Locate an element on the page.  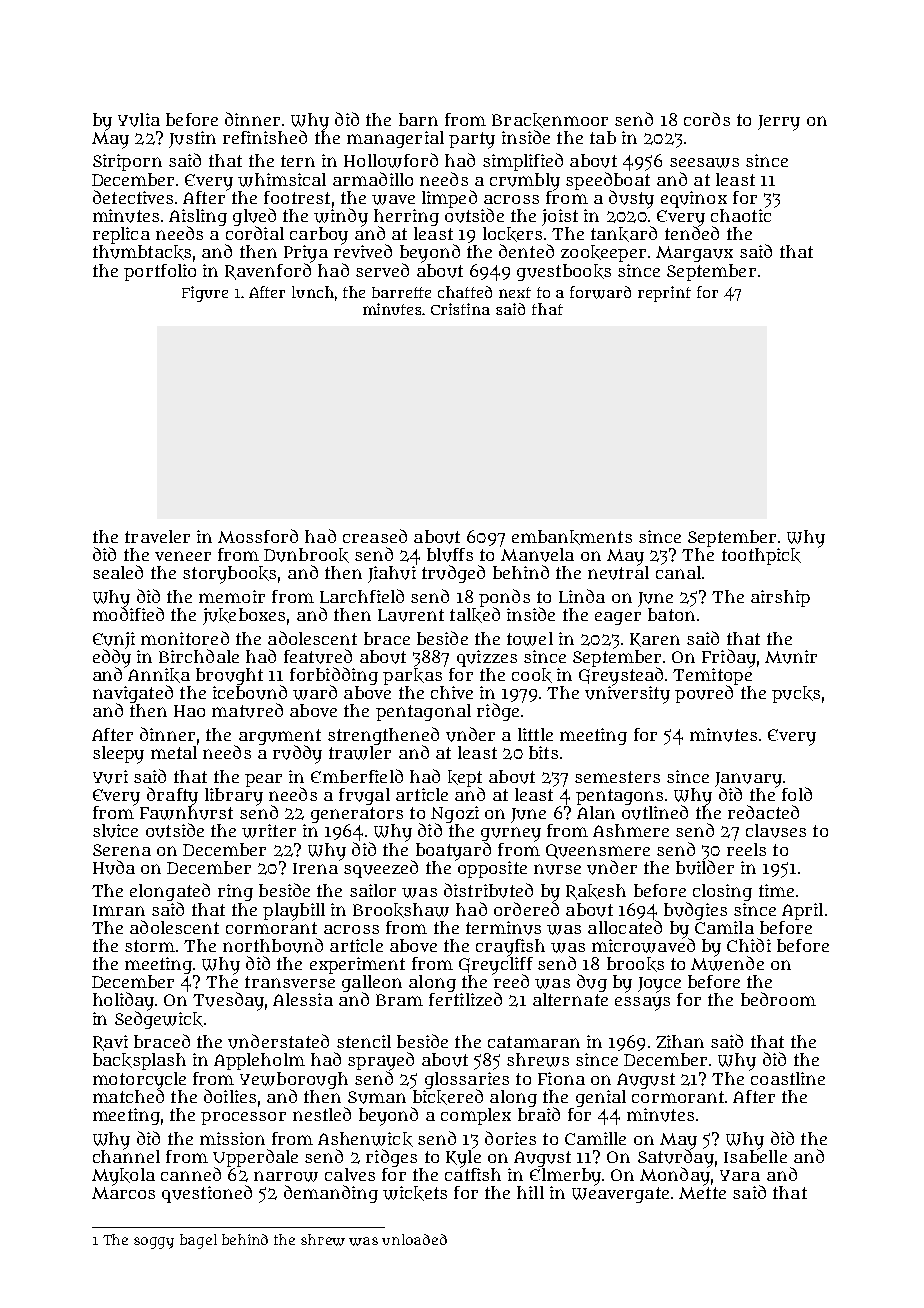
sailor is located at coordinates (373, 890).
